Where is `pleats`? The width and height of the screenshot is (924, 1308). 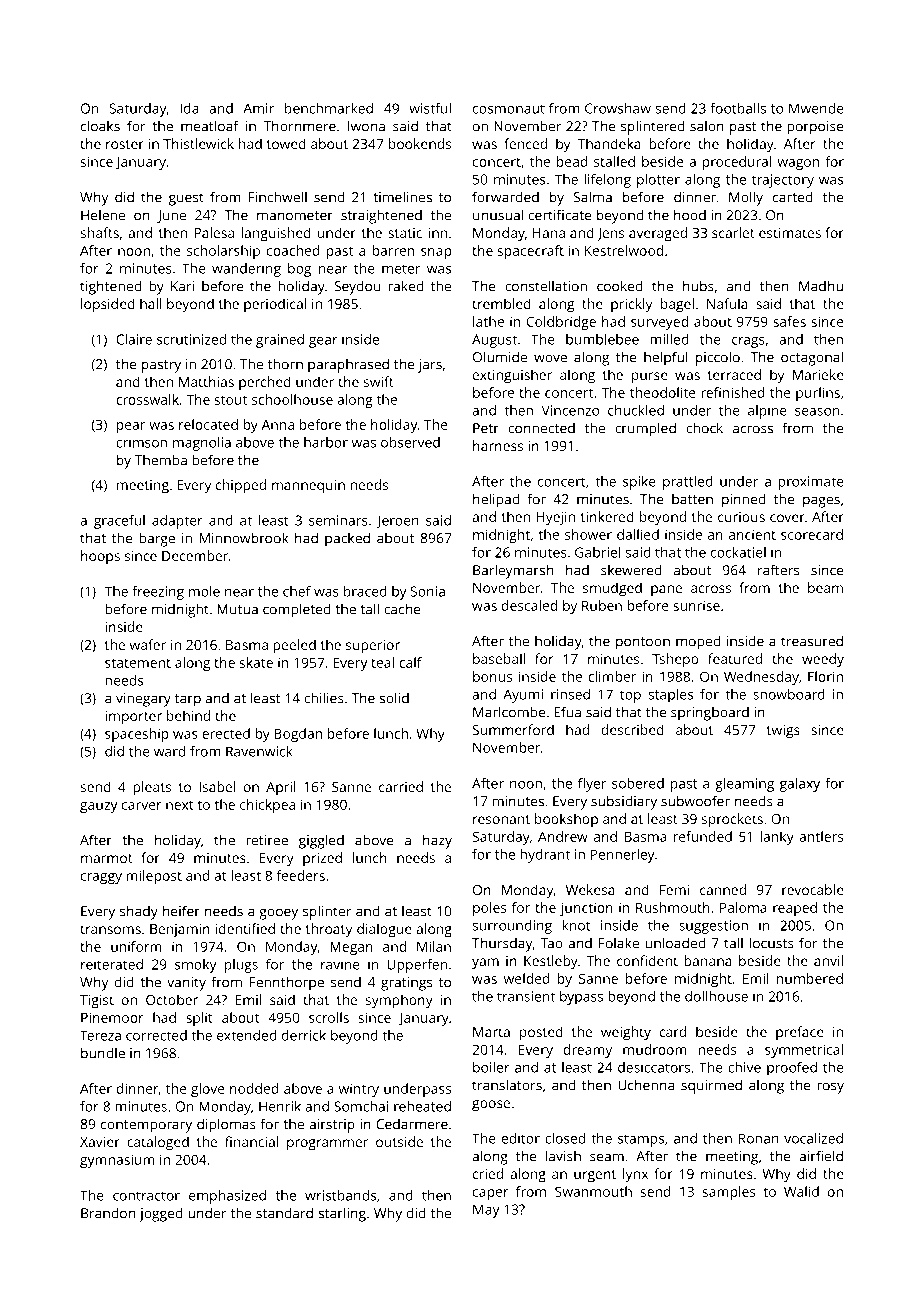 pleats is located at coordinates (152, 788).
